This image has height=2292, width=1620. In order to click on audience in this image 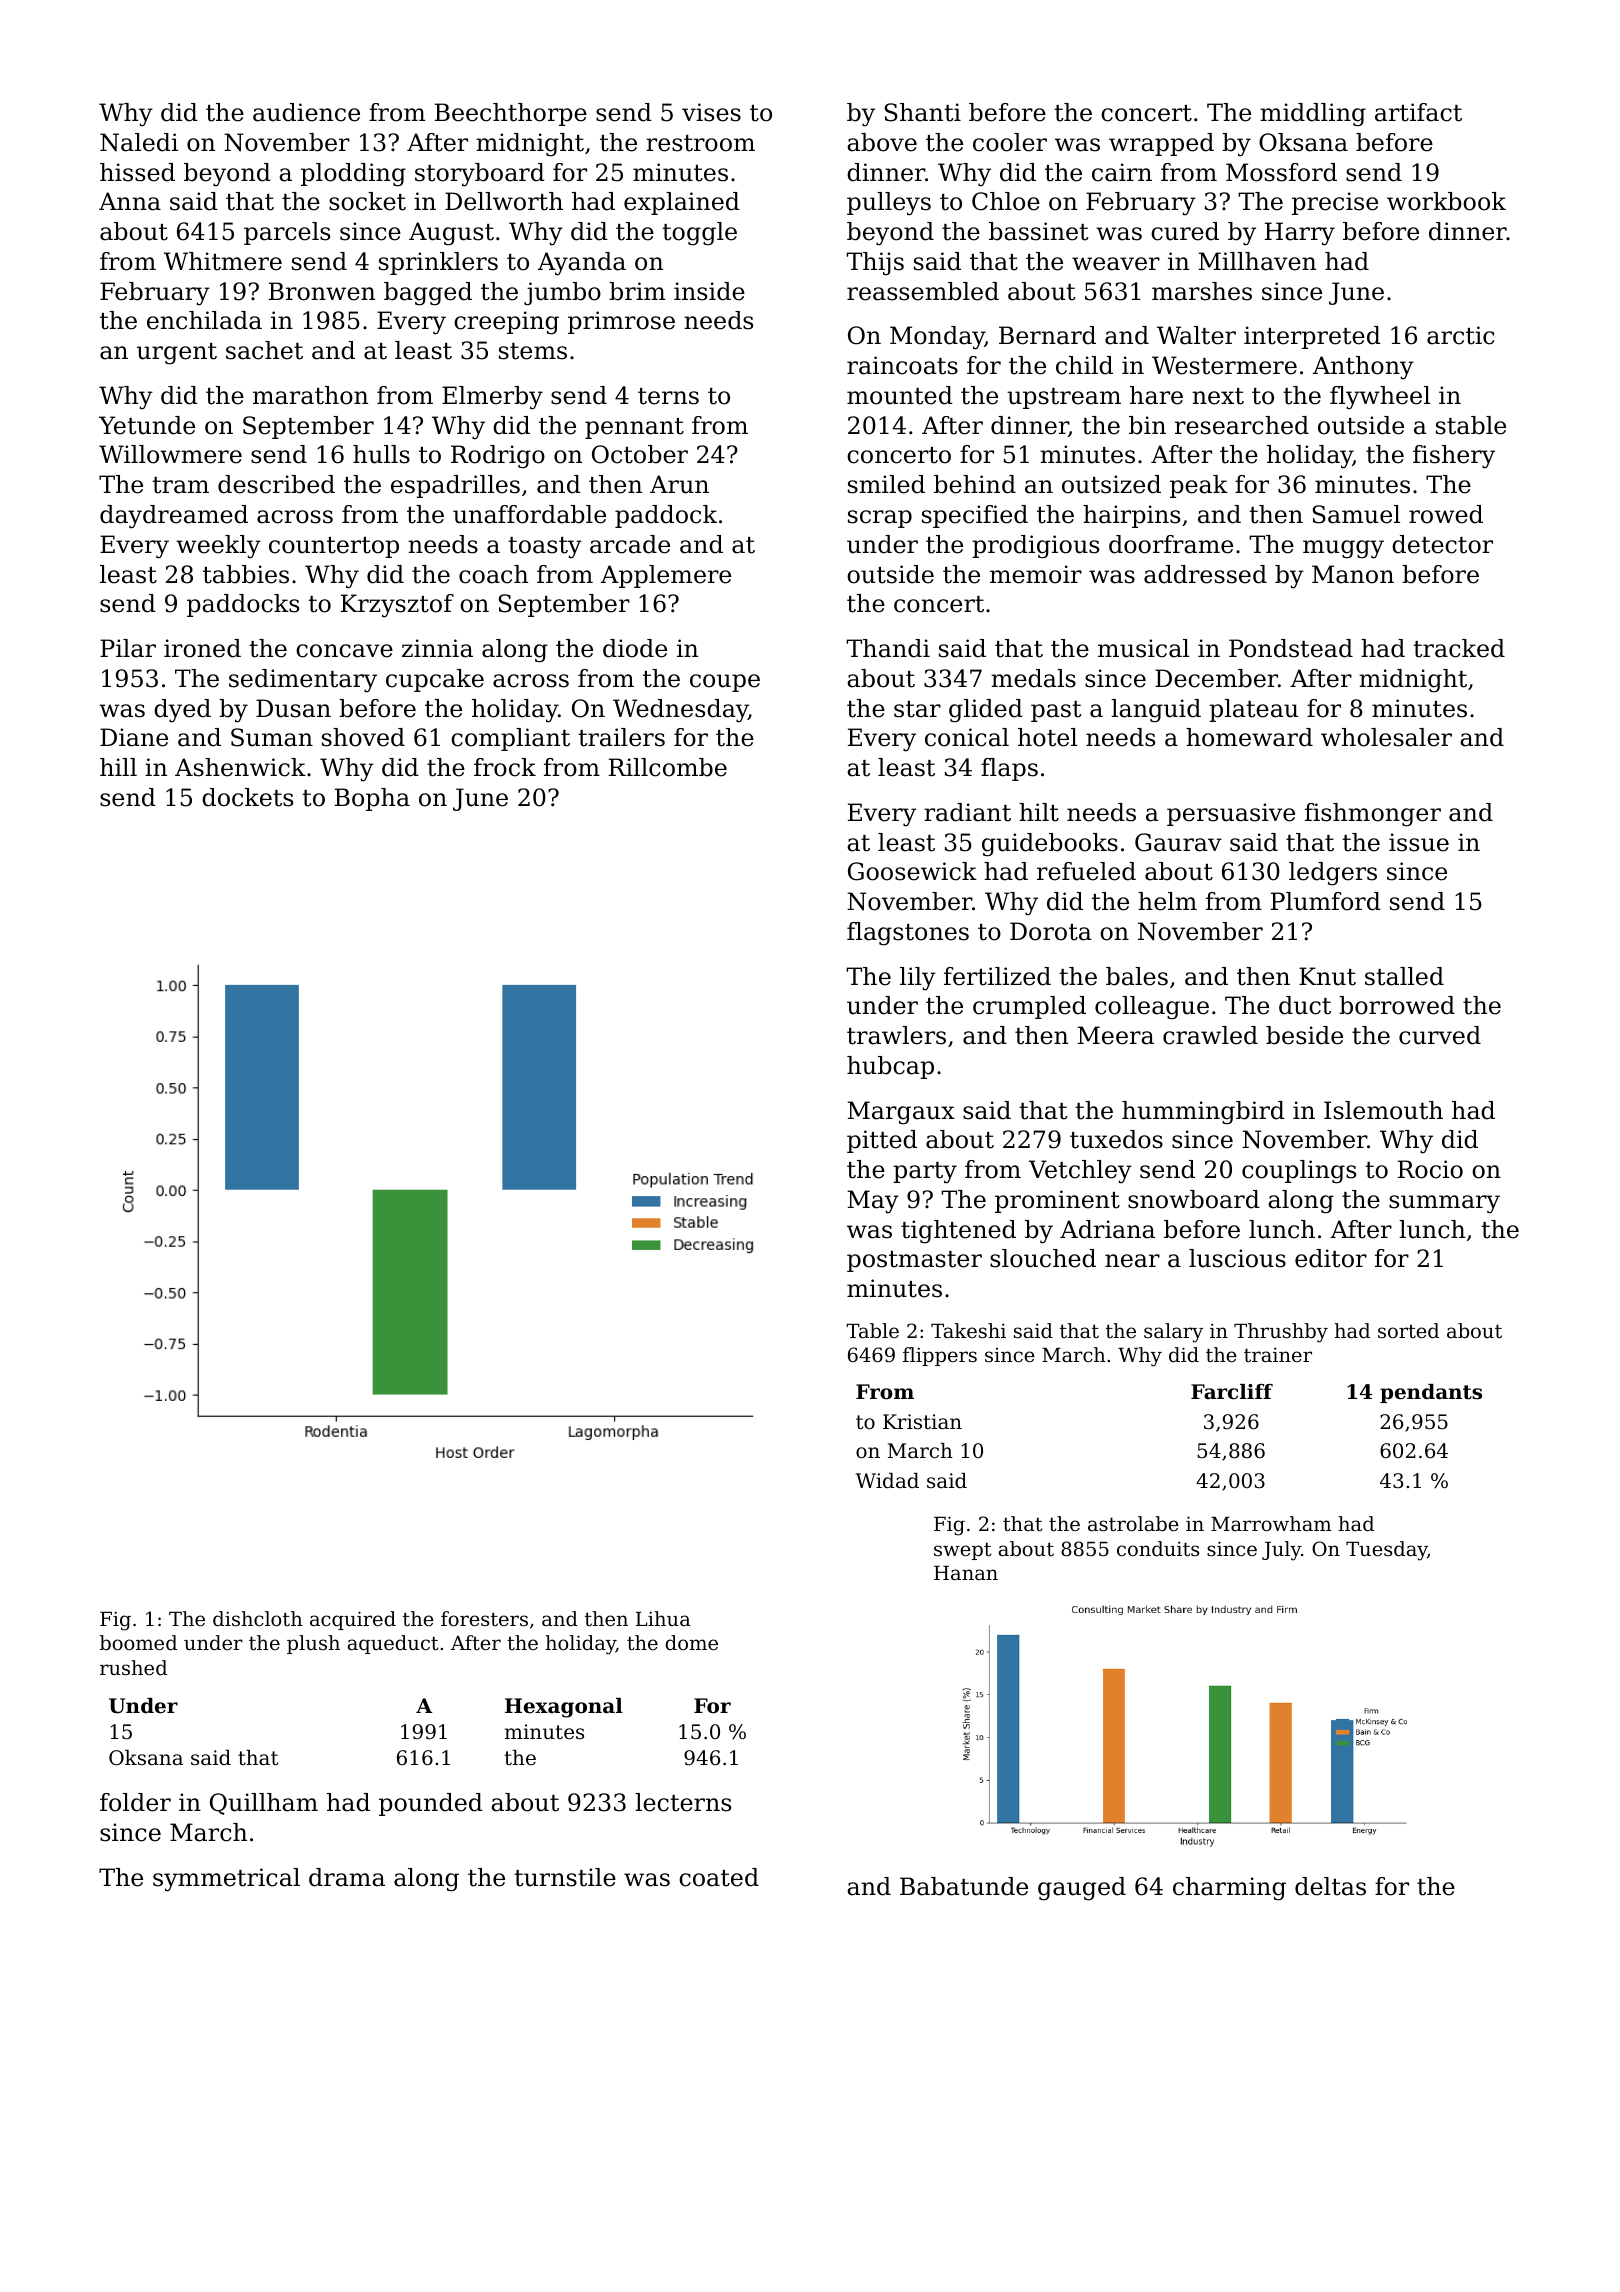, I will do `click(306, 112)`.
